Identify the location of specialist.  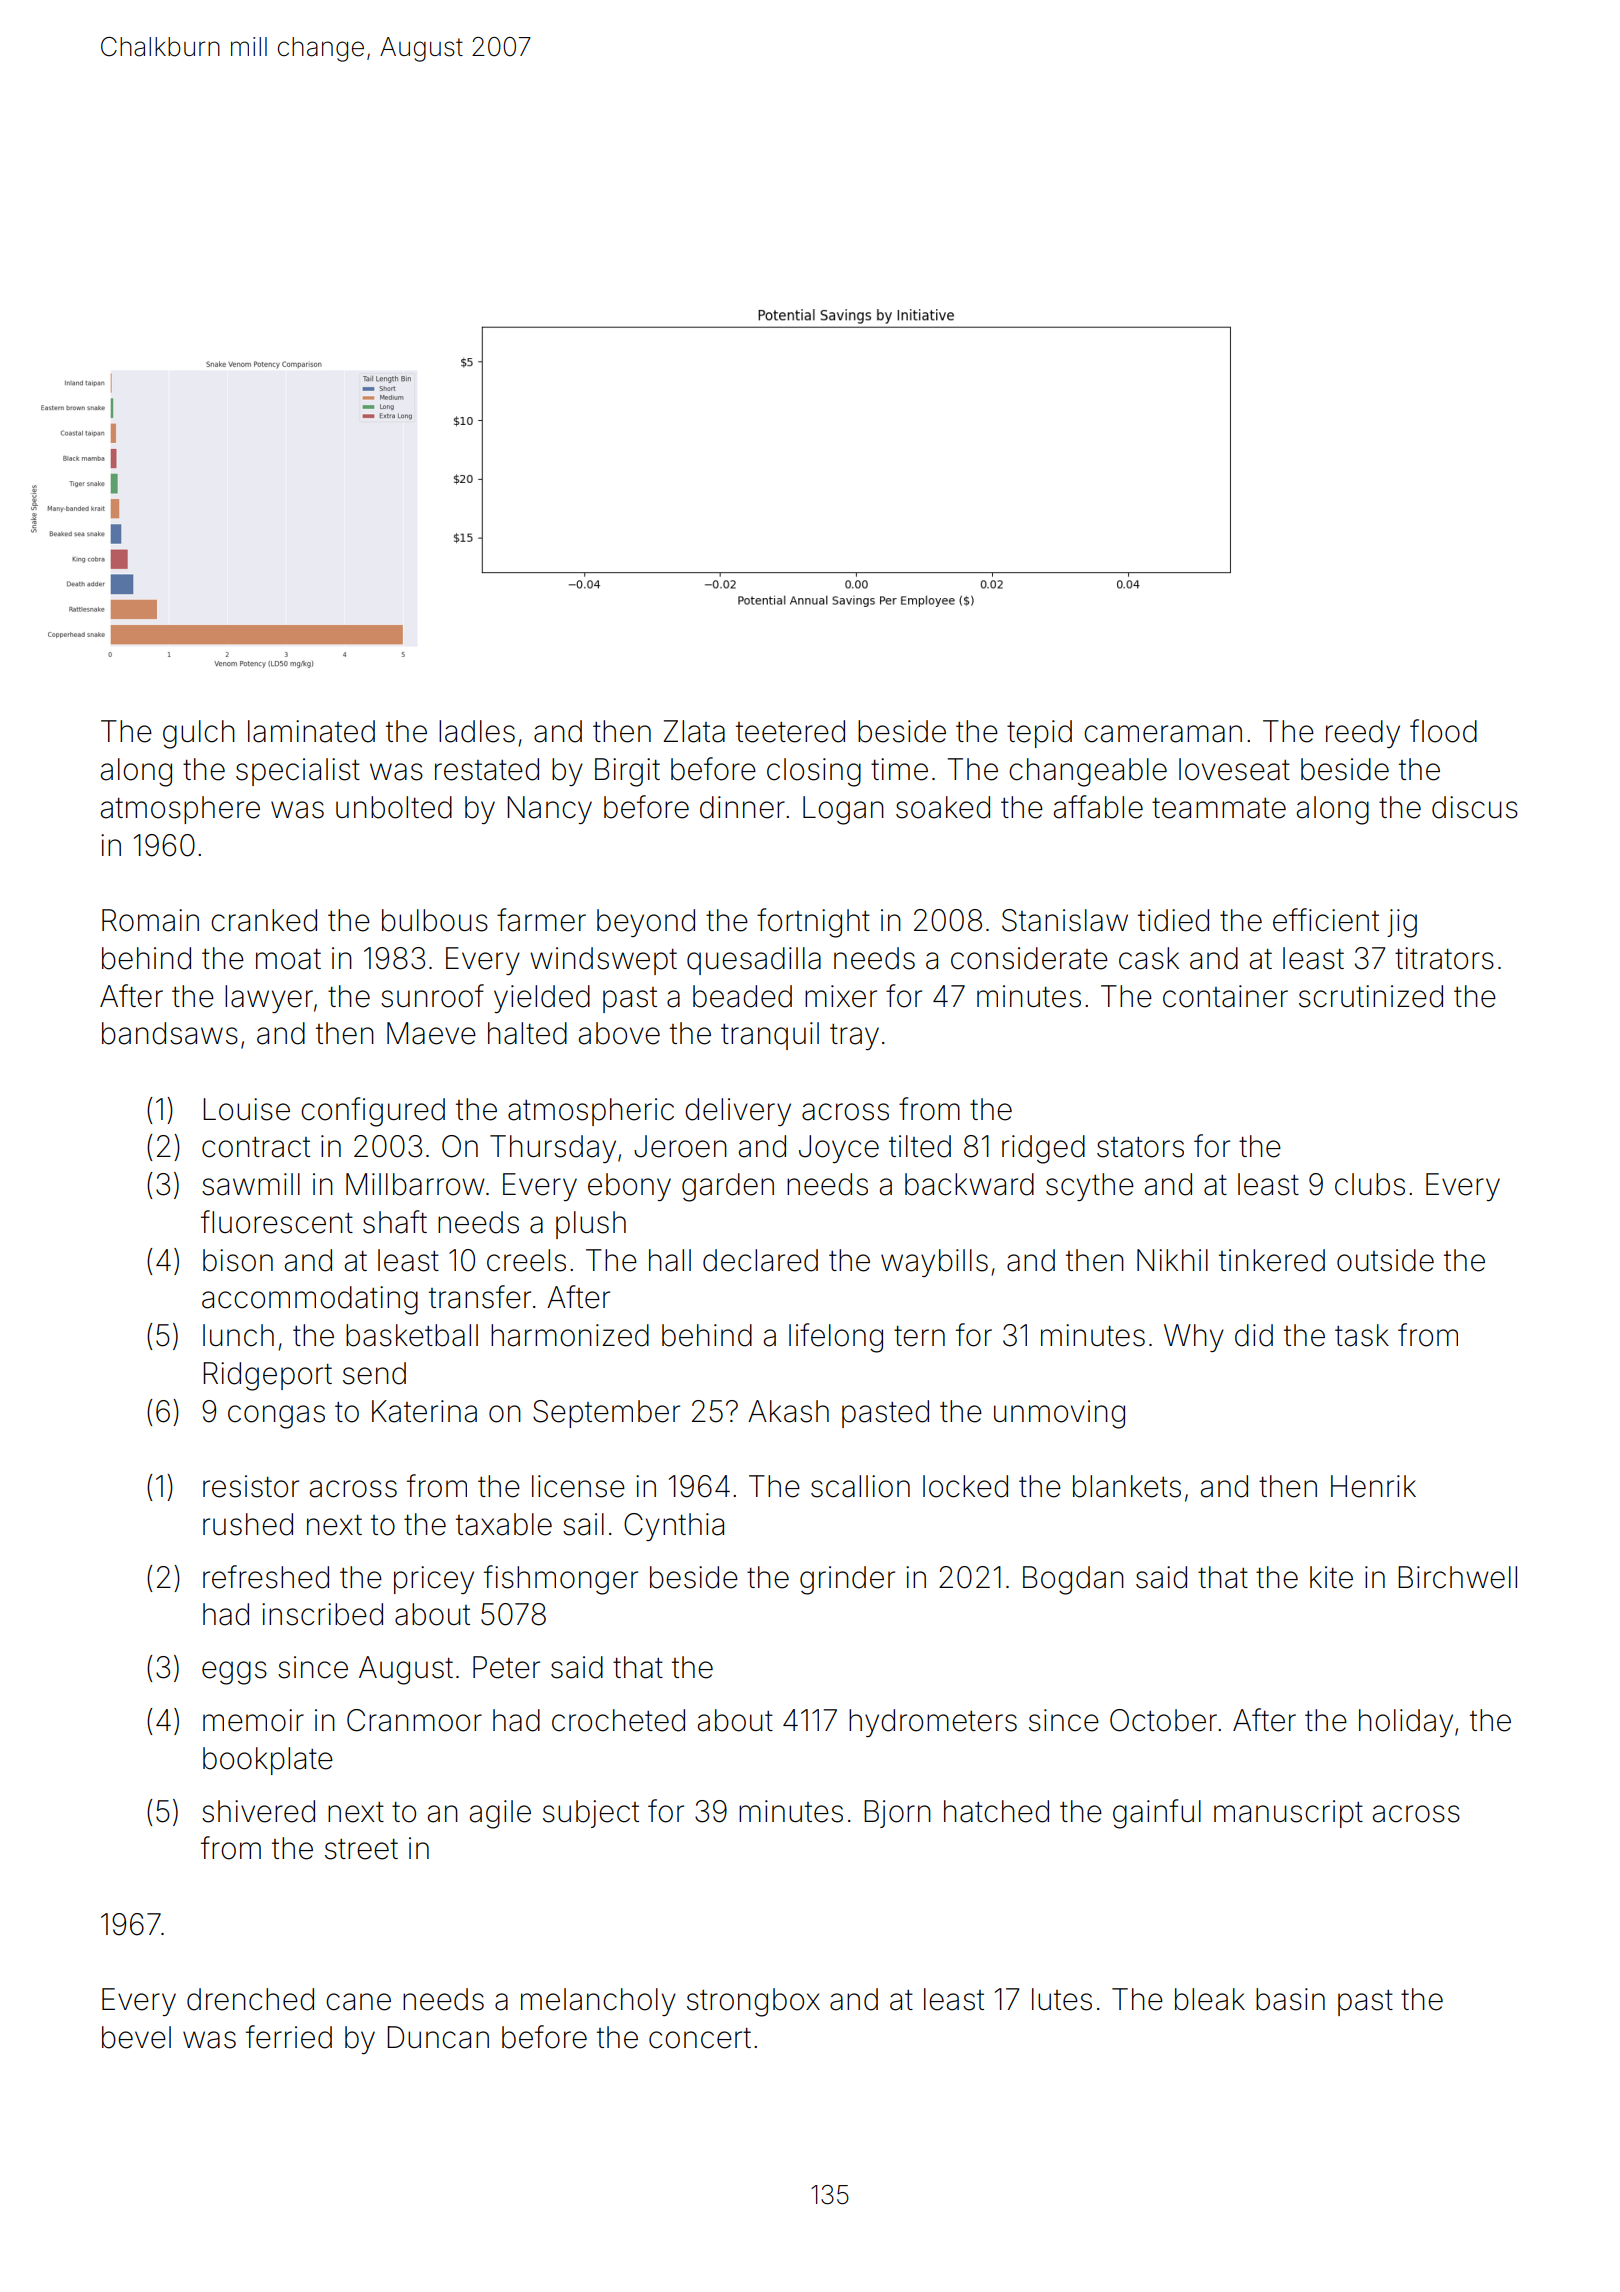
(298, 772).
